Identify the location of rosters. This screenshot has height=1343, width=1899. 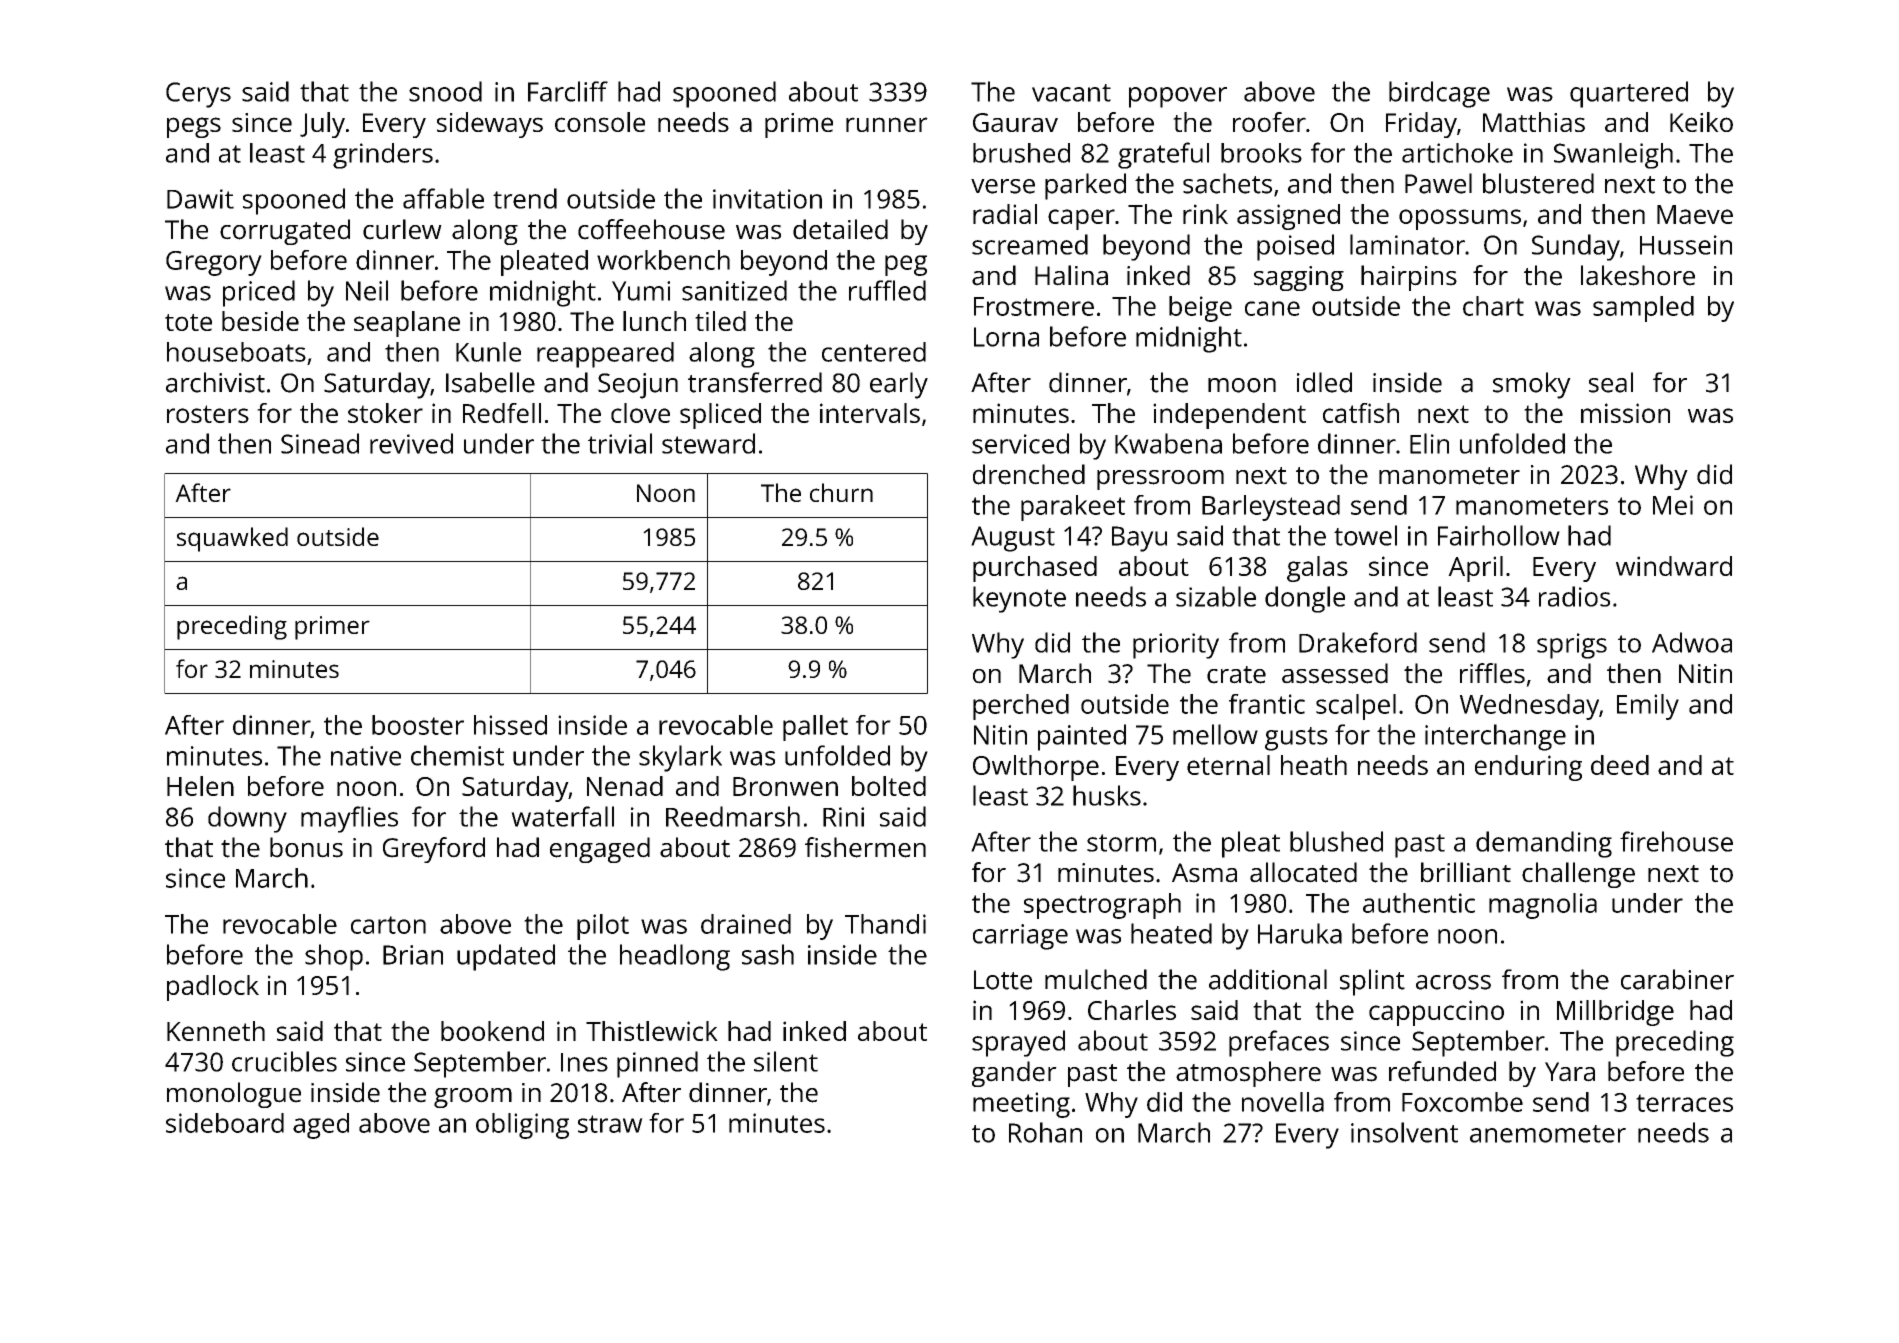
(208, 414).
